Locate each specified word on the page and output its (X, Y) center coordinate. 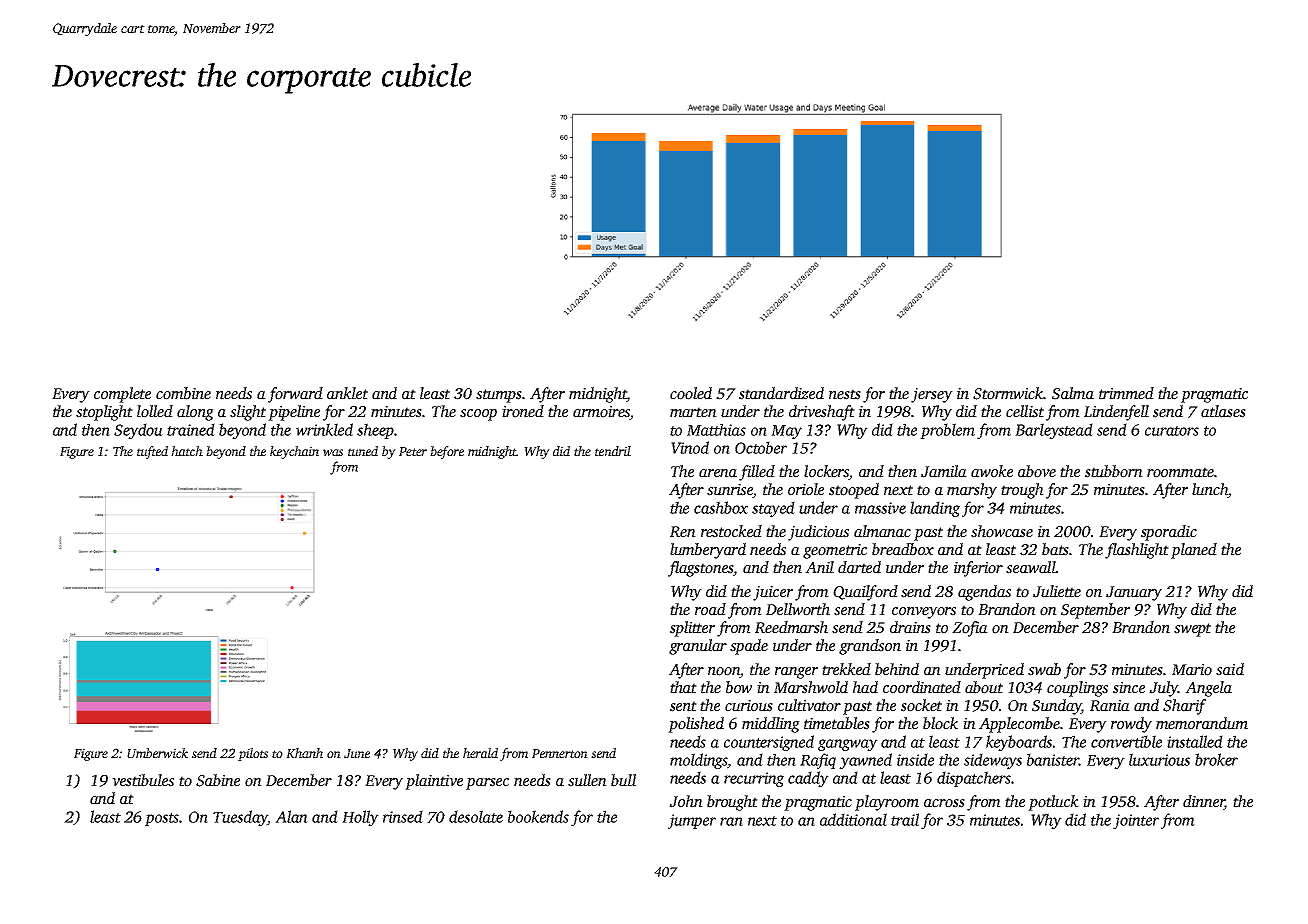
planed (1194, 551)
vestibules (143, 780)
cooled (691, 393)
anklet (347, 393)
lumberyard (708, 551)
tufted (152, 452)
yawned (865, 761)
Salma (1073, 393)
